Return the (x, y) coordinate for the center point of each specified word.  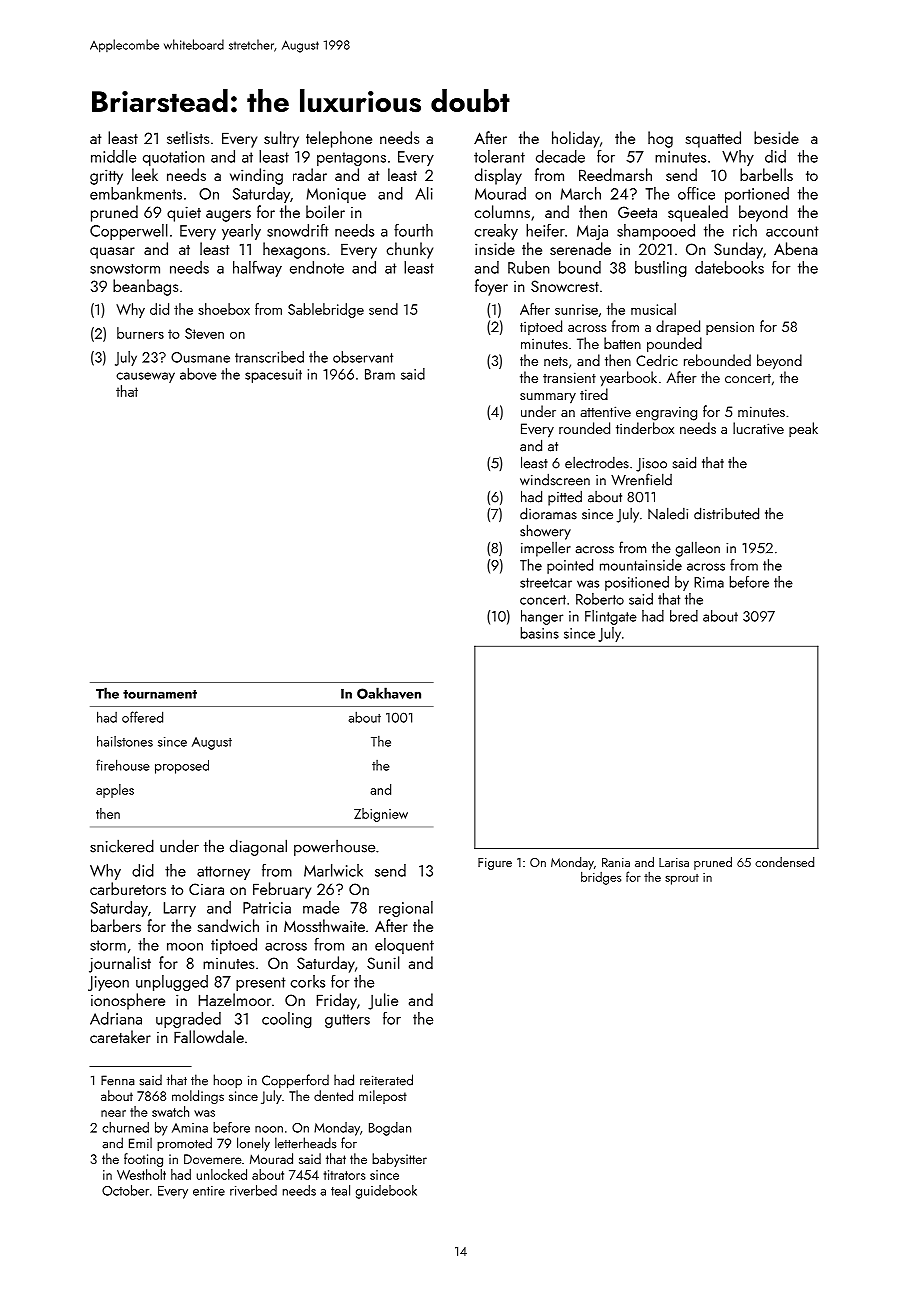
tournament (160, 694)
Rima (709, 582)
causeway (145, 377)
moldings (198, 1097)
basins (540, 633)
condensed (784, 862)
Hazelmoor (235, 999)
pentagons (351, 159)
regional (406, 909)
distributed (726, 513)
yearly (241, 232)
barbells (766, 174)
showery (545, 532)
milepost (383, 1097)
